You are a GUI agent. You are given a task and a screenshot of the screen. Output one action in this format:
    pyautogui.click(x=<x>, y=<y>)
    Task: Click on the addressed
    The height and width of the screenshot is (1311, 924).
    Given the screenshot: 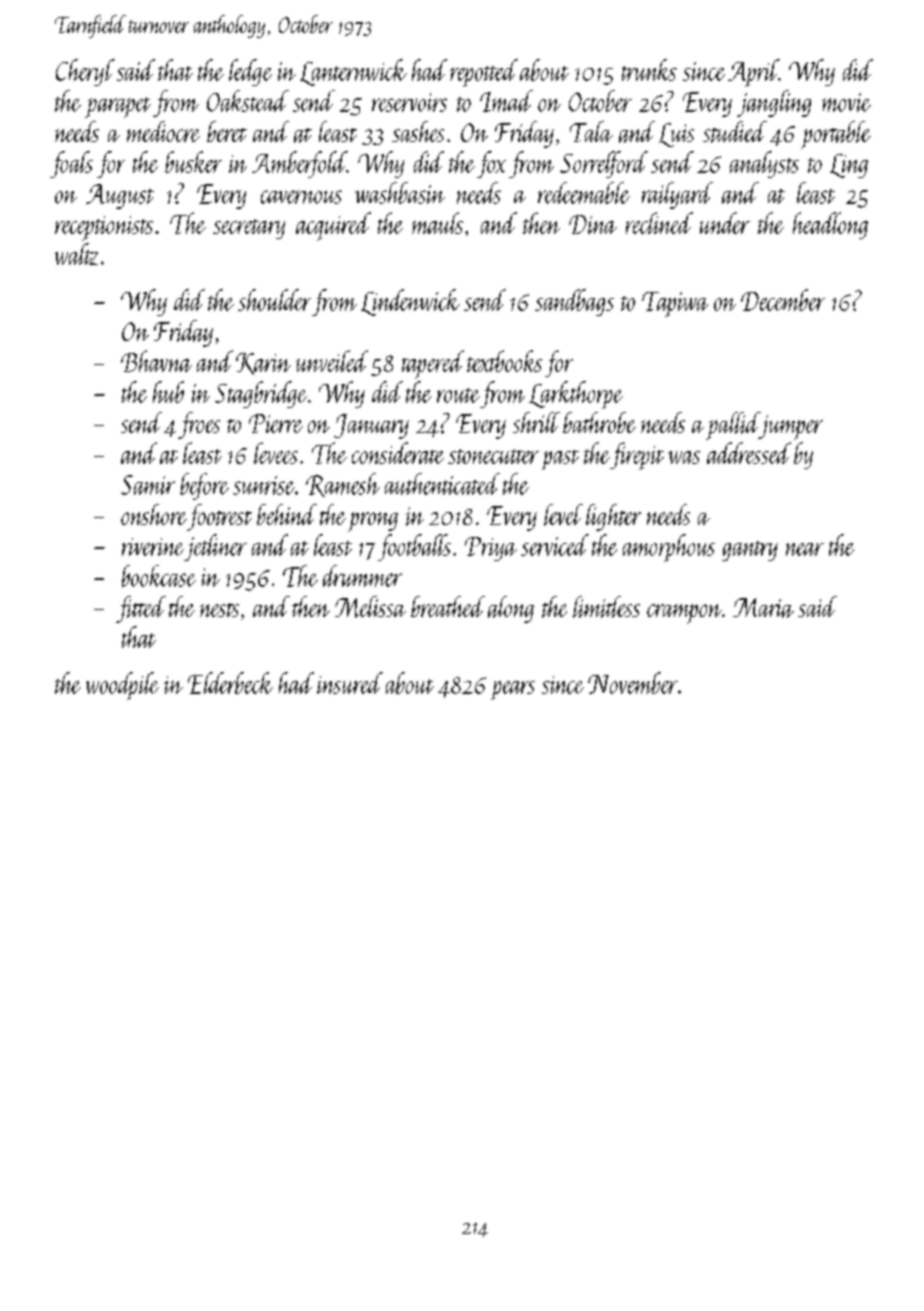 What is the action you would take?
    pyautogui.click(x=749, y=453)
